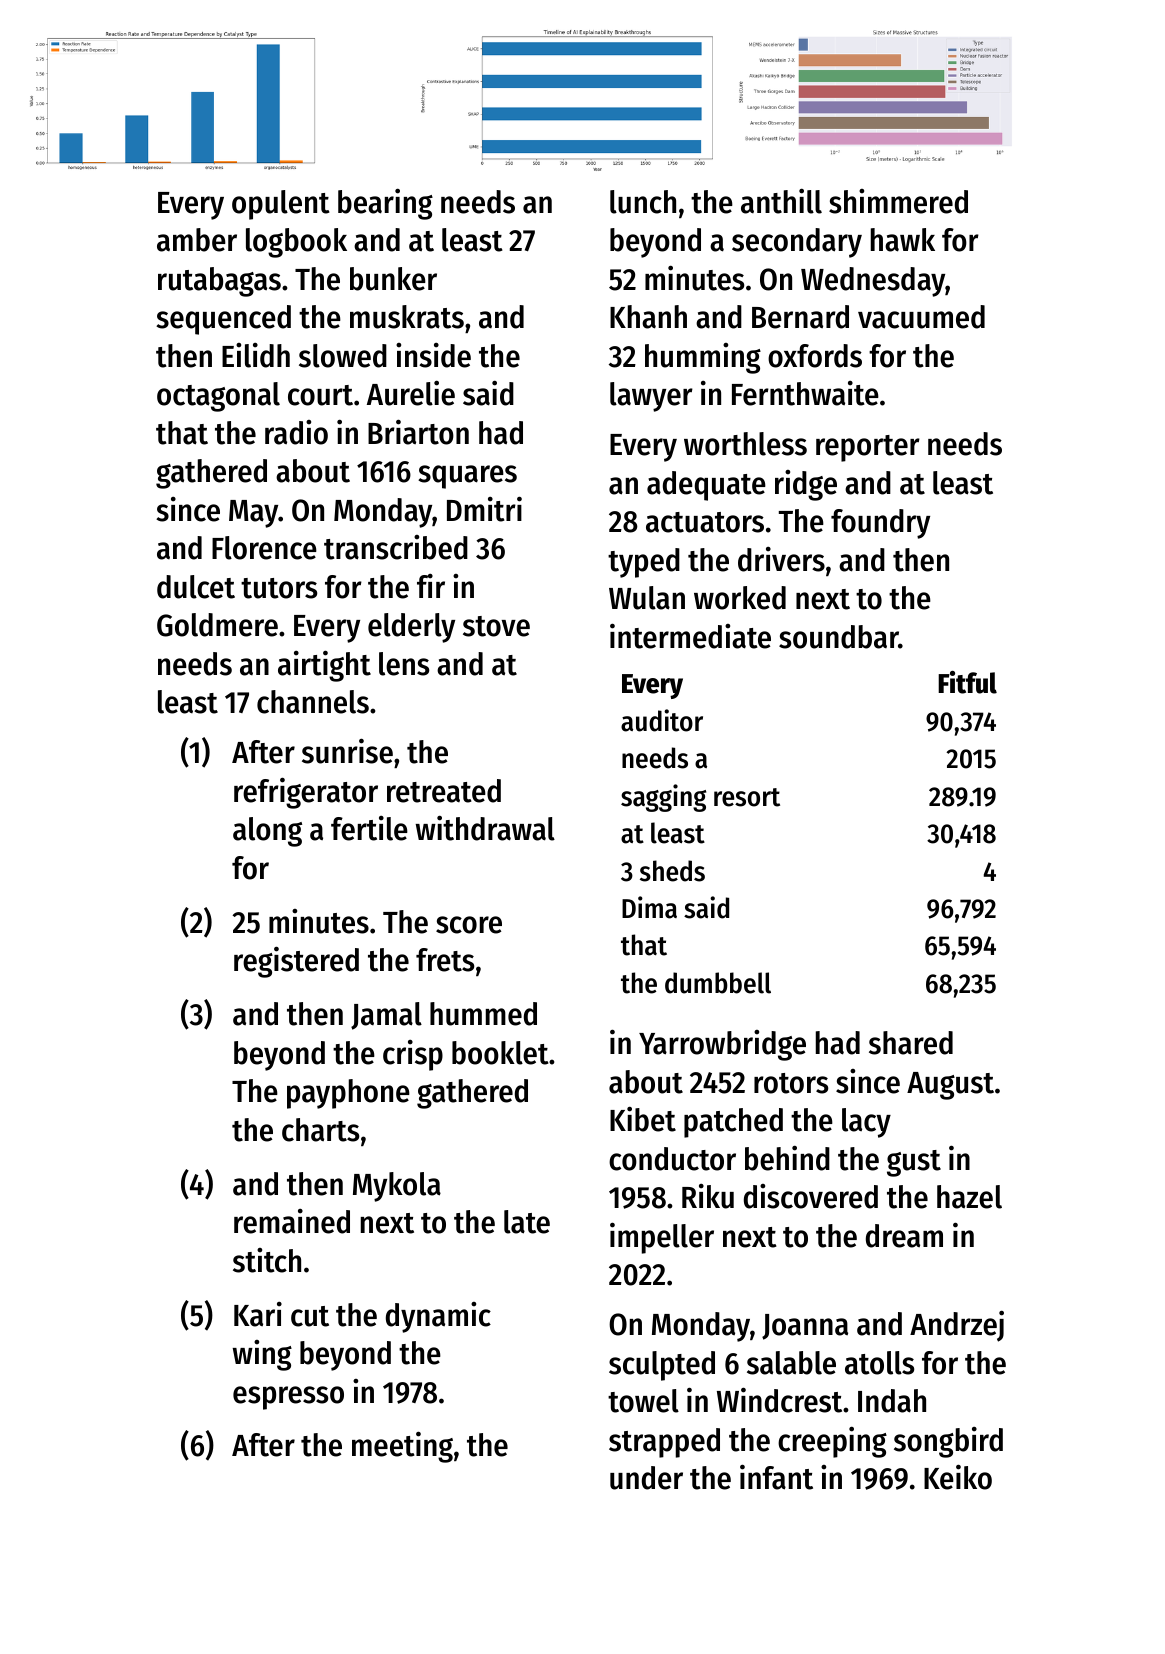 The width and height of the page is (1165, 1654). I want to click on dream, so click(904, 1236).
